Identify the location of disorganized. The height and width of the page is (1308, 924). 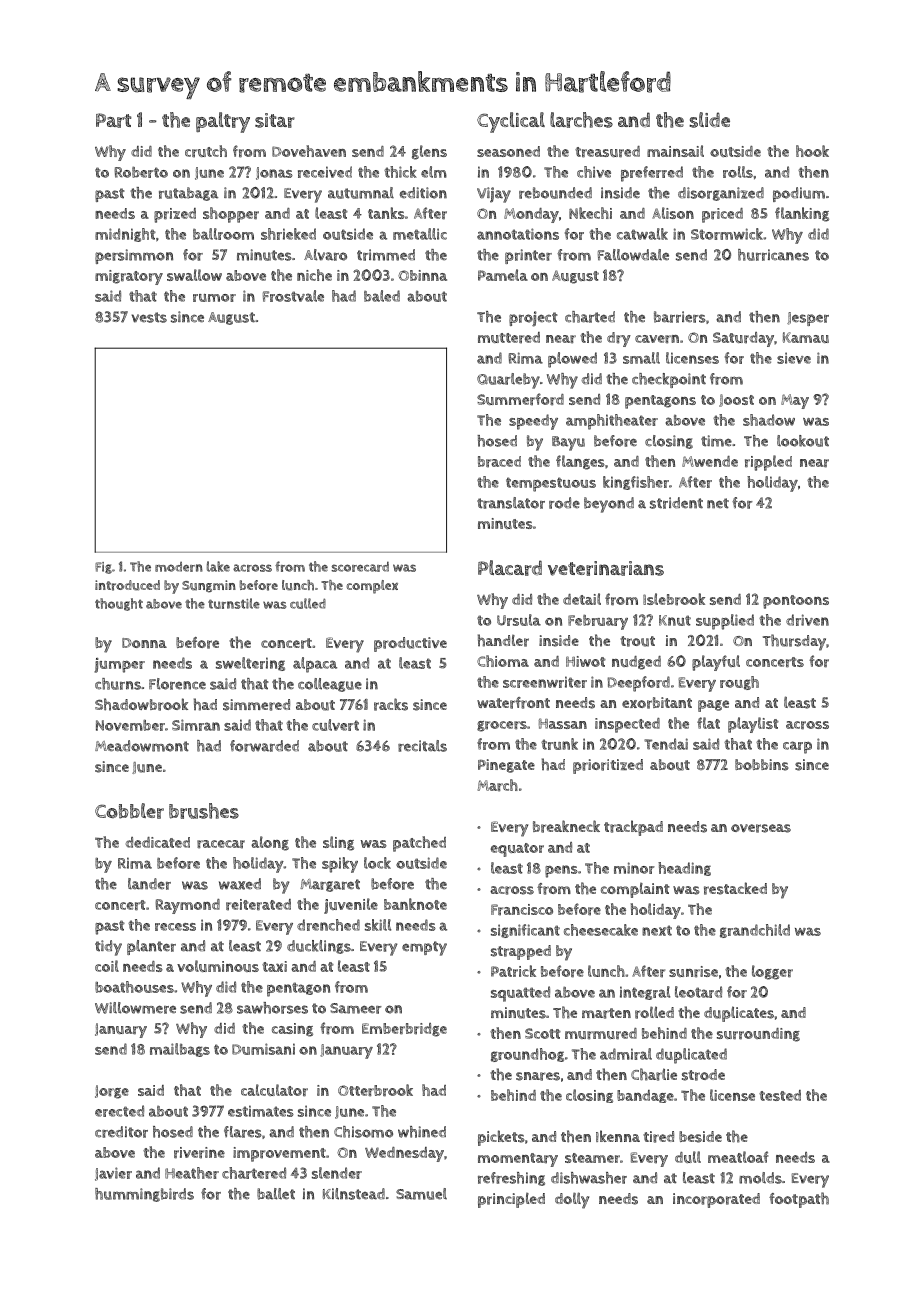
(721, 194).
